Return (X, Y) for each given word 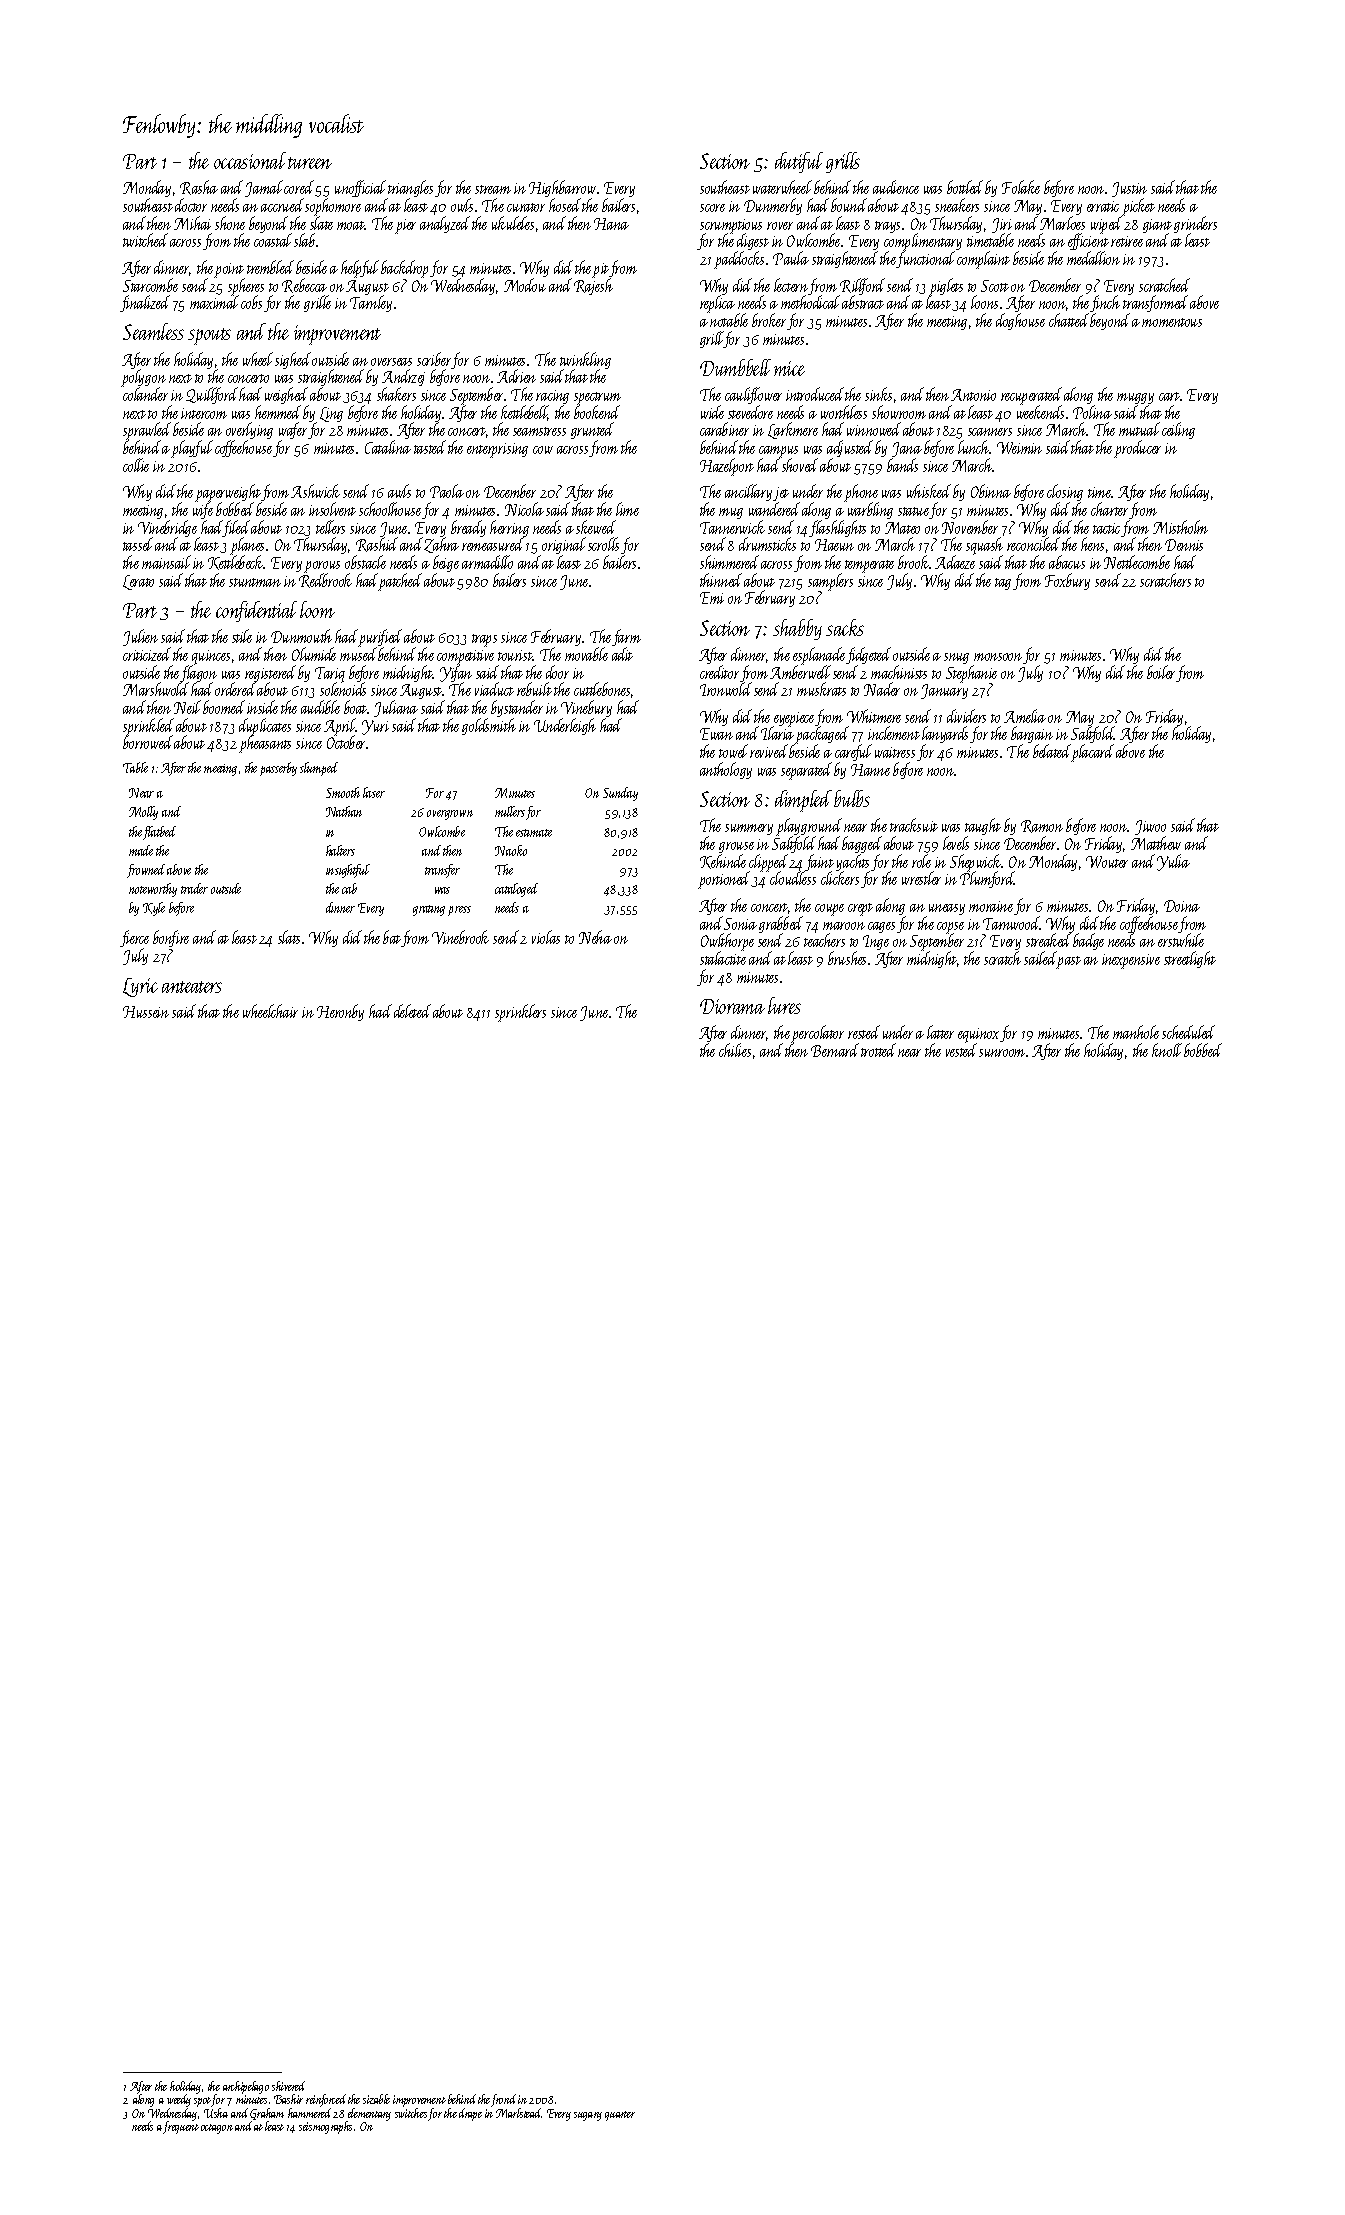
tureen (310, 163)
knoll (1167, 1050)
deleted (412, 1011)
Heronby (340, 1012)
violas (546, 937)
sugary (588, 2116)
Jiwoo (1150, 827)
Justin (1129, 189)
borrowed (147, 742)
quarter (620, 2116)
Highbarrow (562, 189)
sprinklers (520, 1013)
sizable (376, 2099)
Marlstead (519, 2113)
